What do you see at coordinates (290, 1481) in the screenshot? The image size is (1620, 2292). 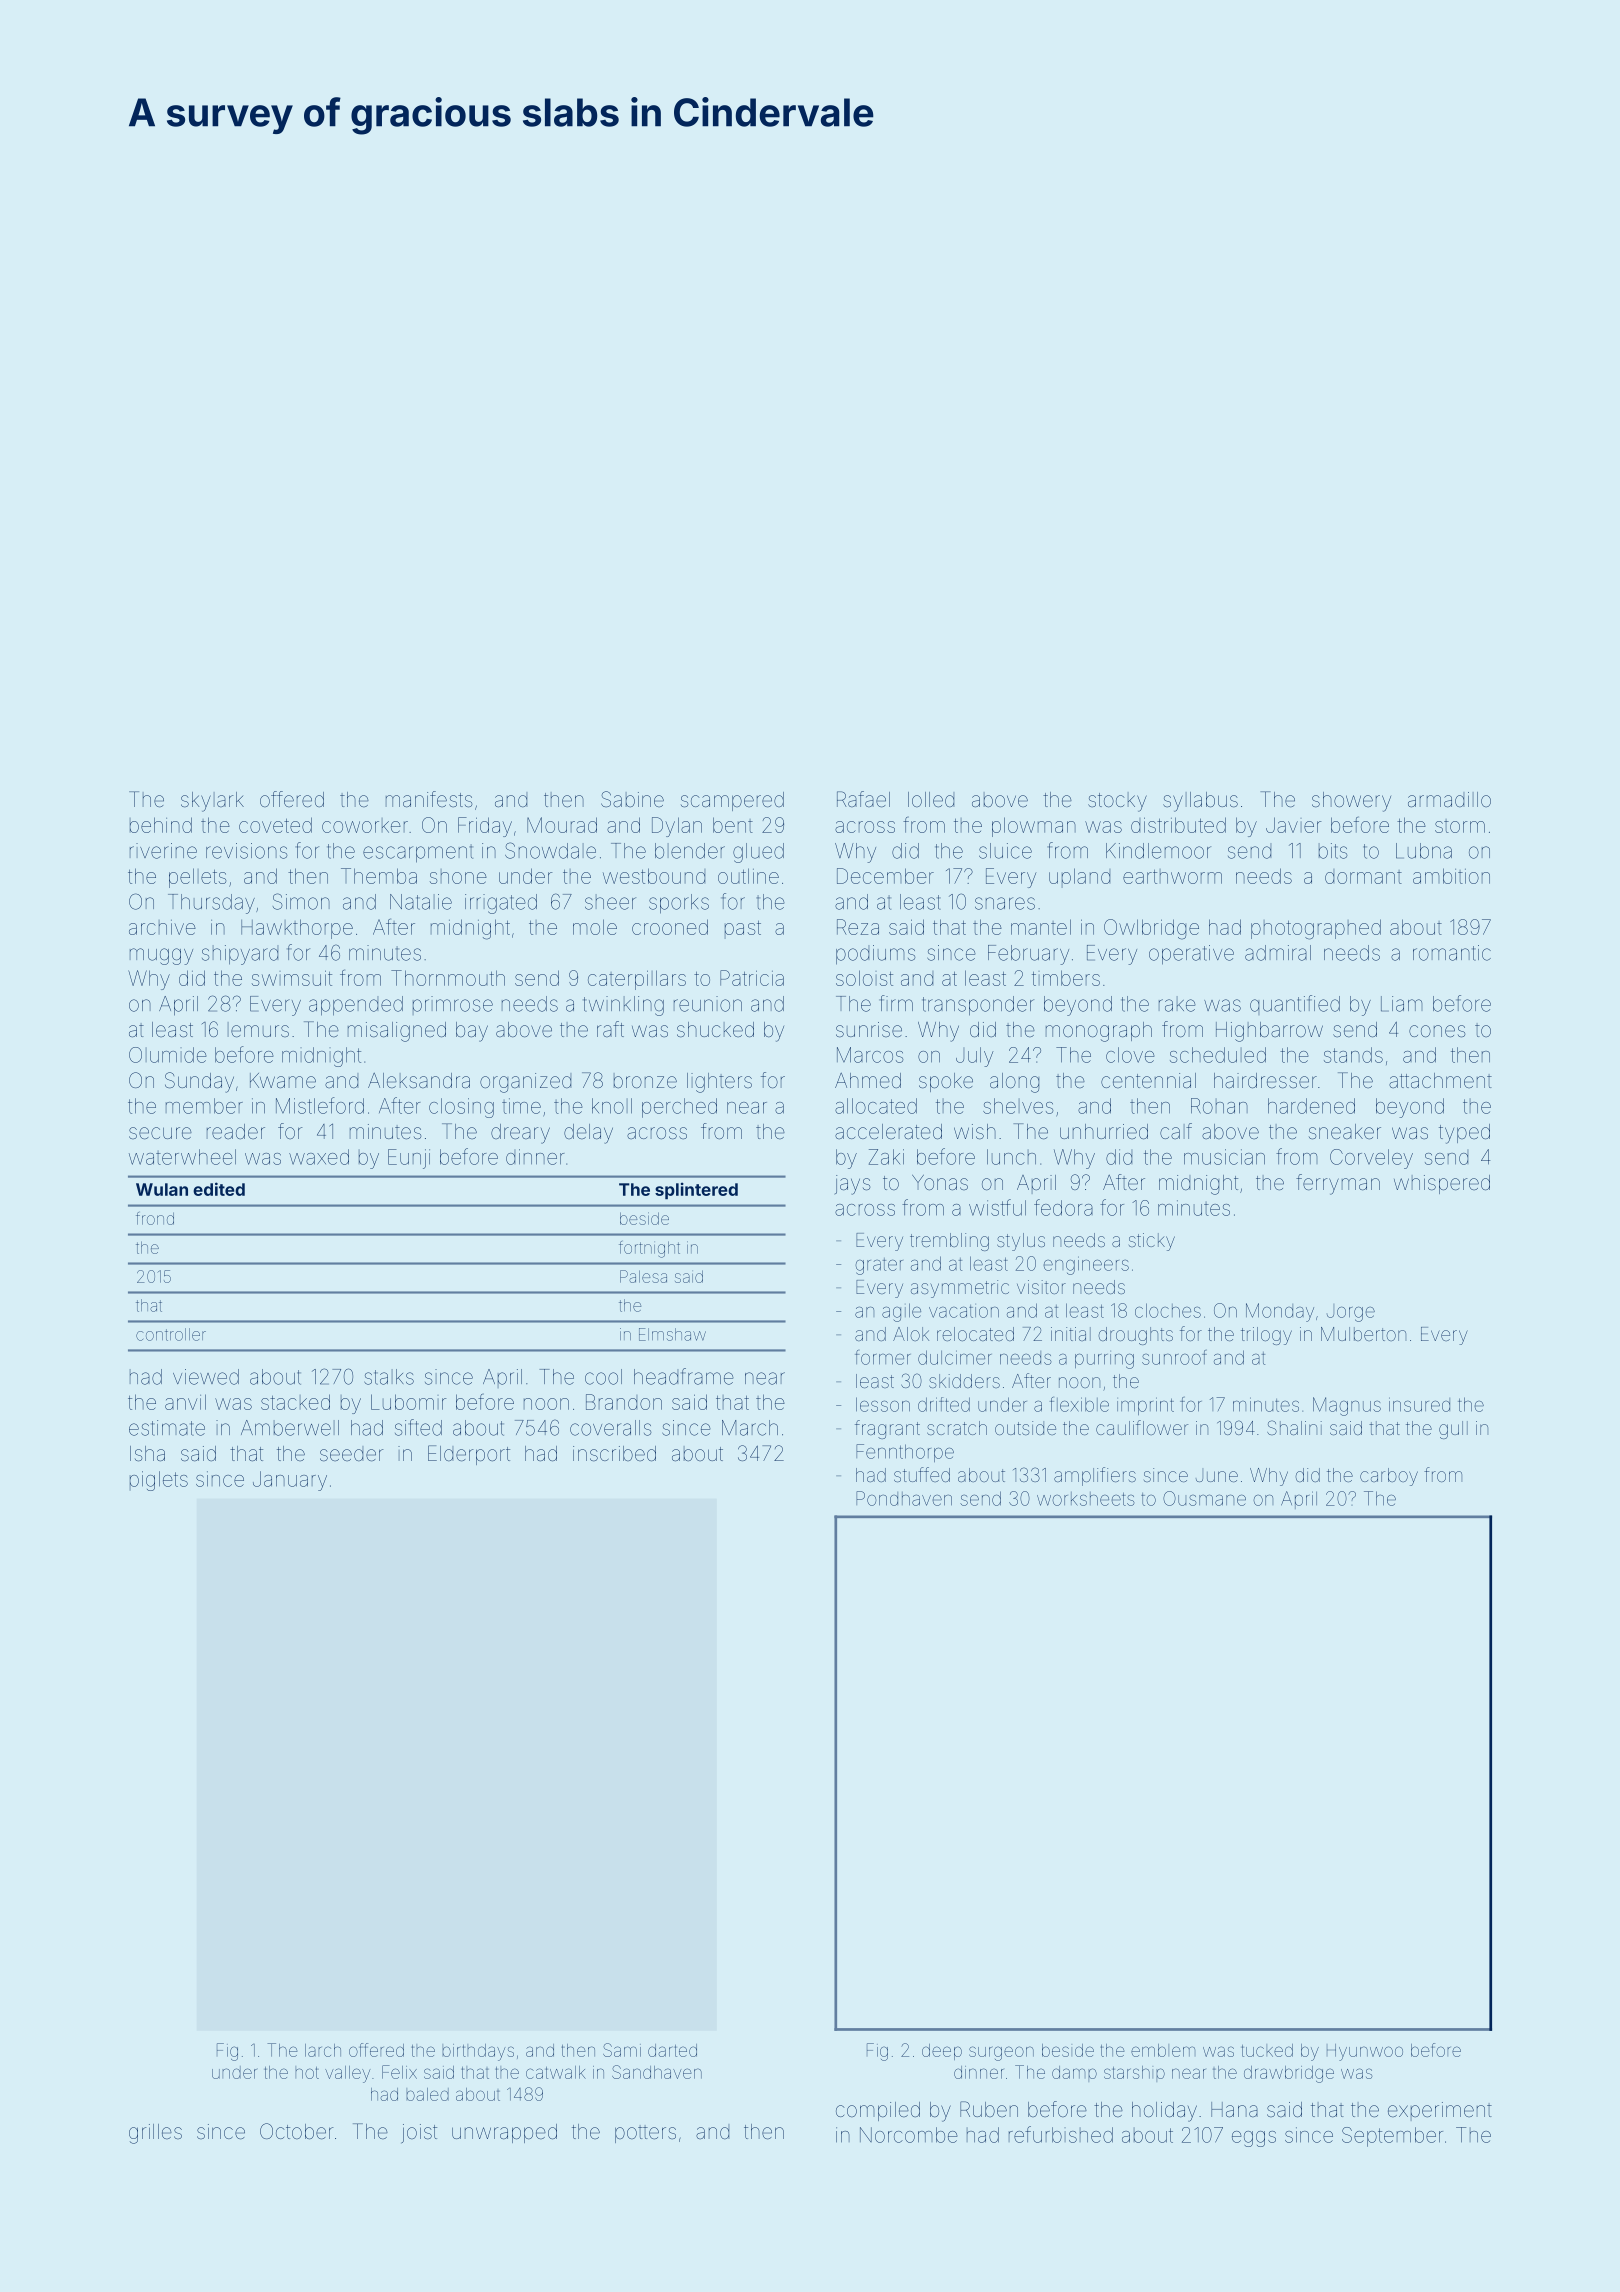 I see `January` at bounding box center [290, 1481].
